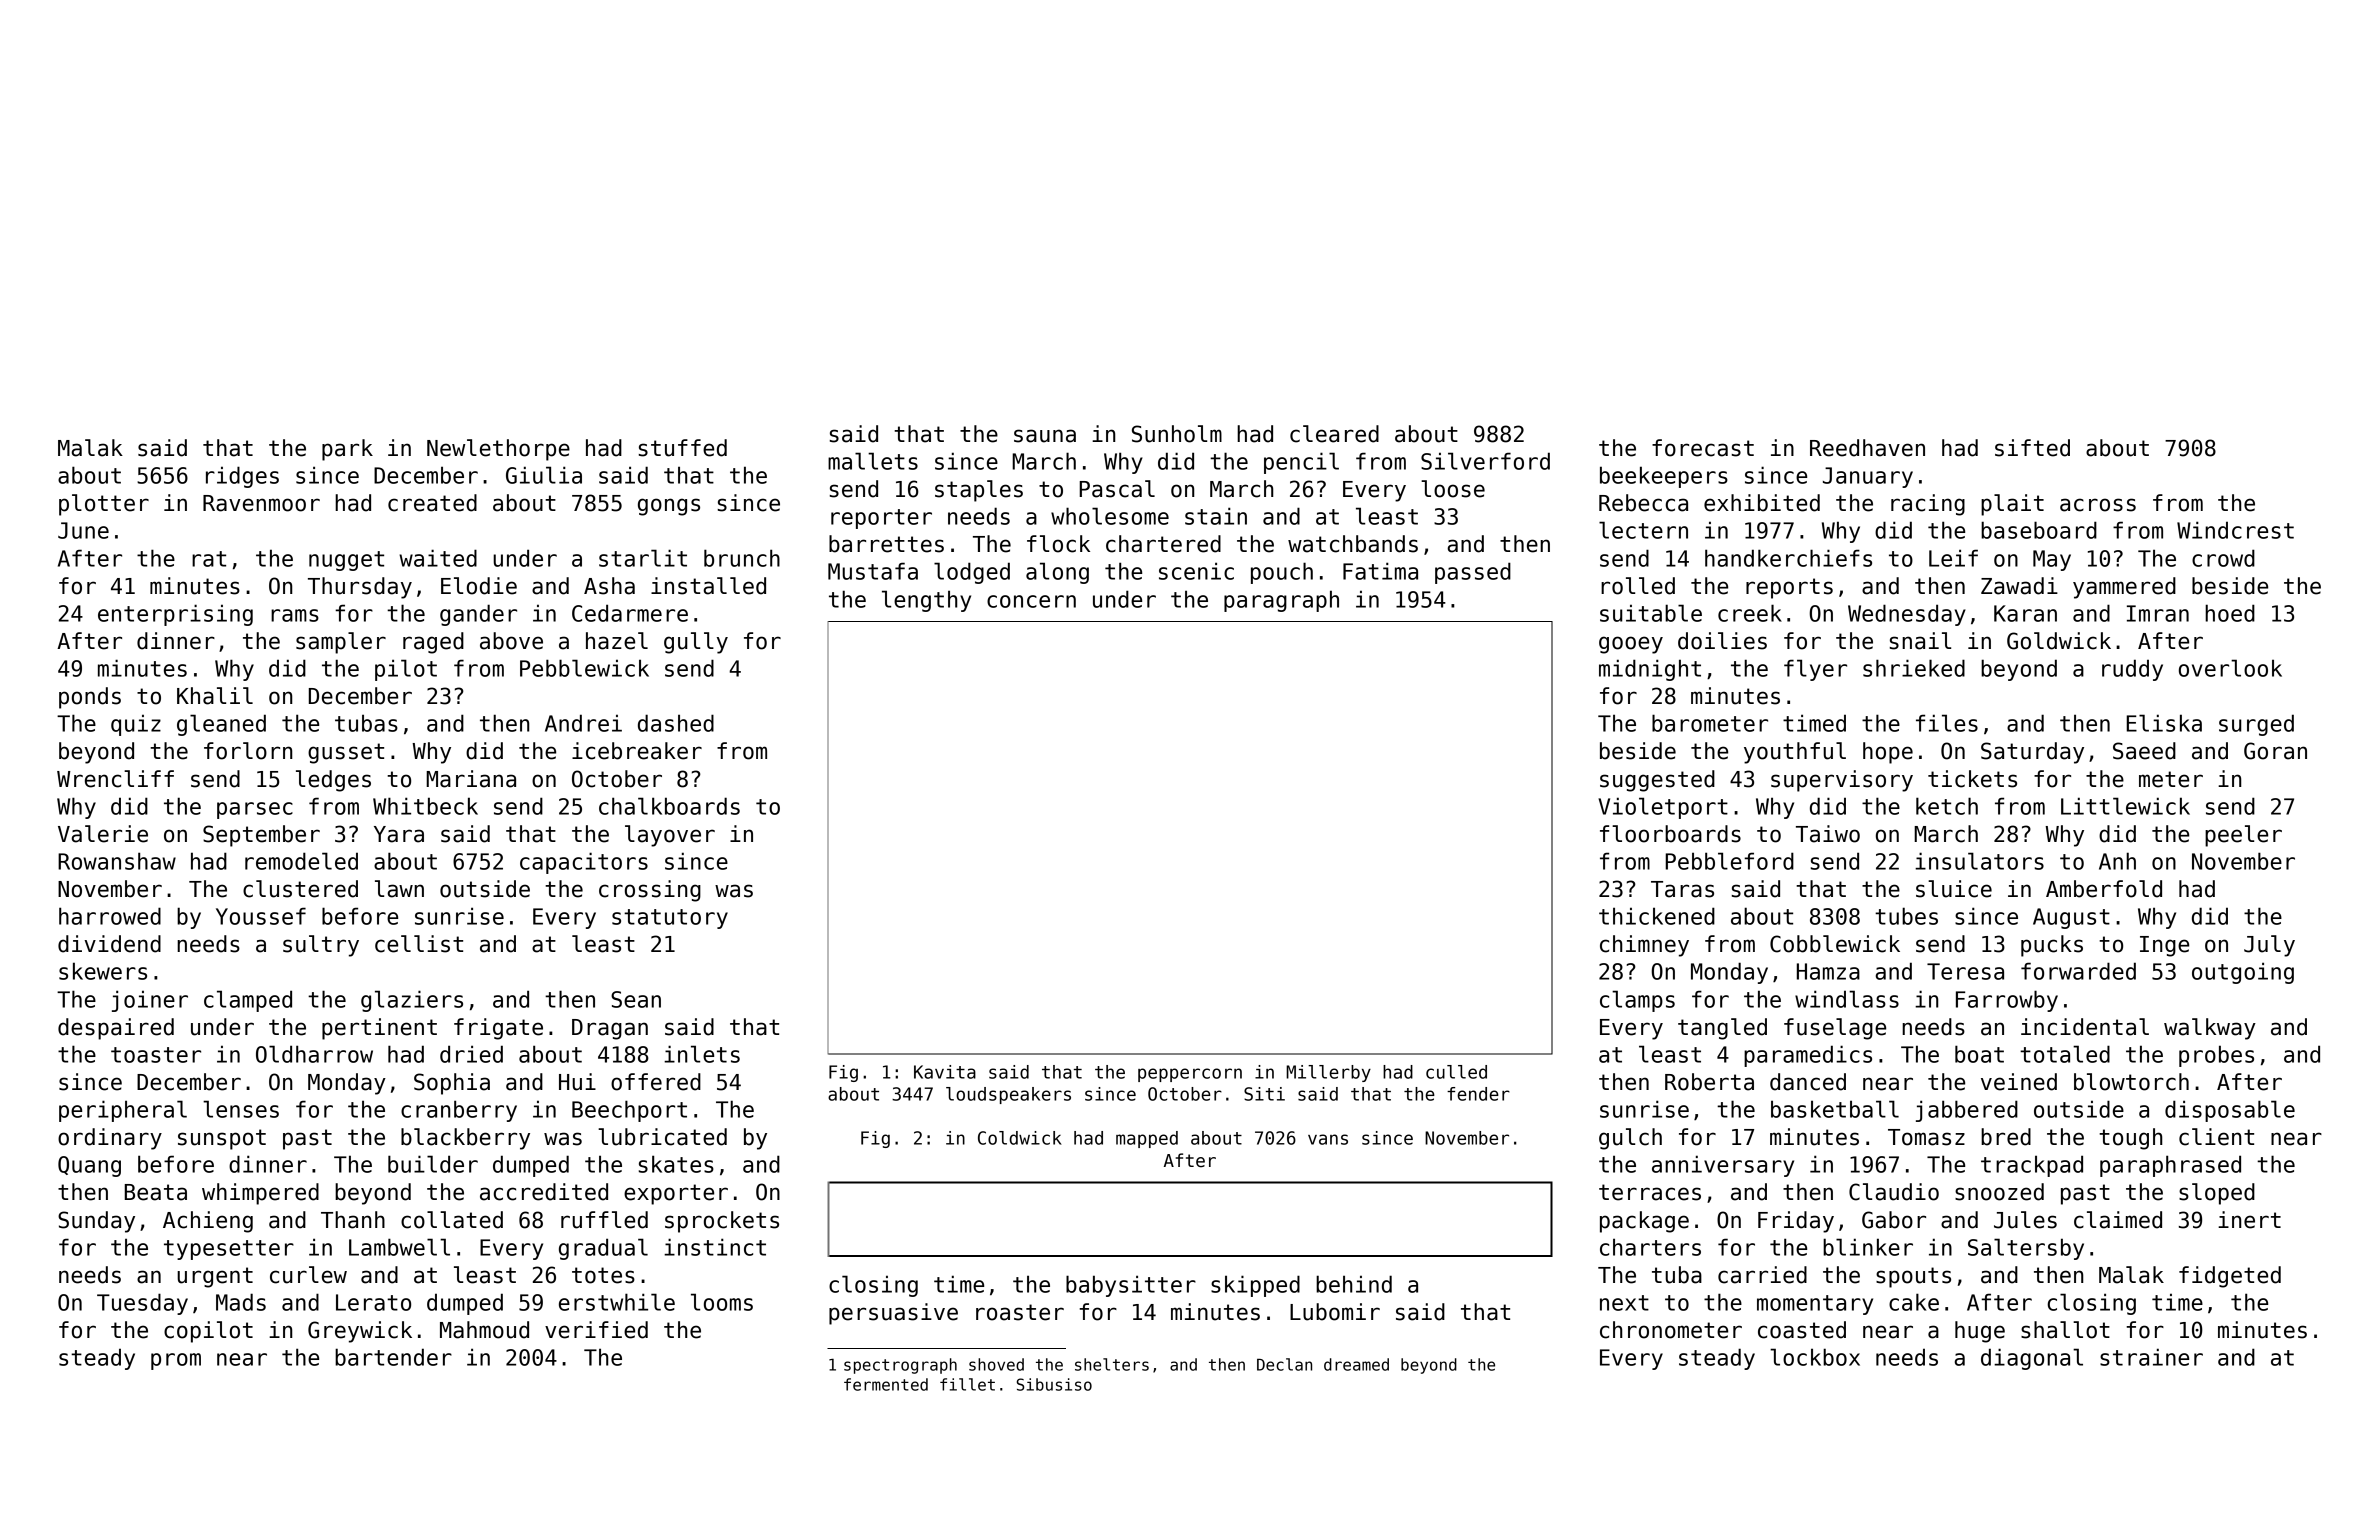  Describe the element at coordinates (142, 1304) in the screenshot. I see `Tuesday` at that location.
